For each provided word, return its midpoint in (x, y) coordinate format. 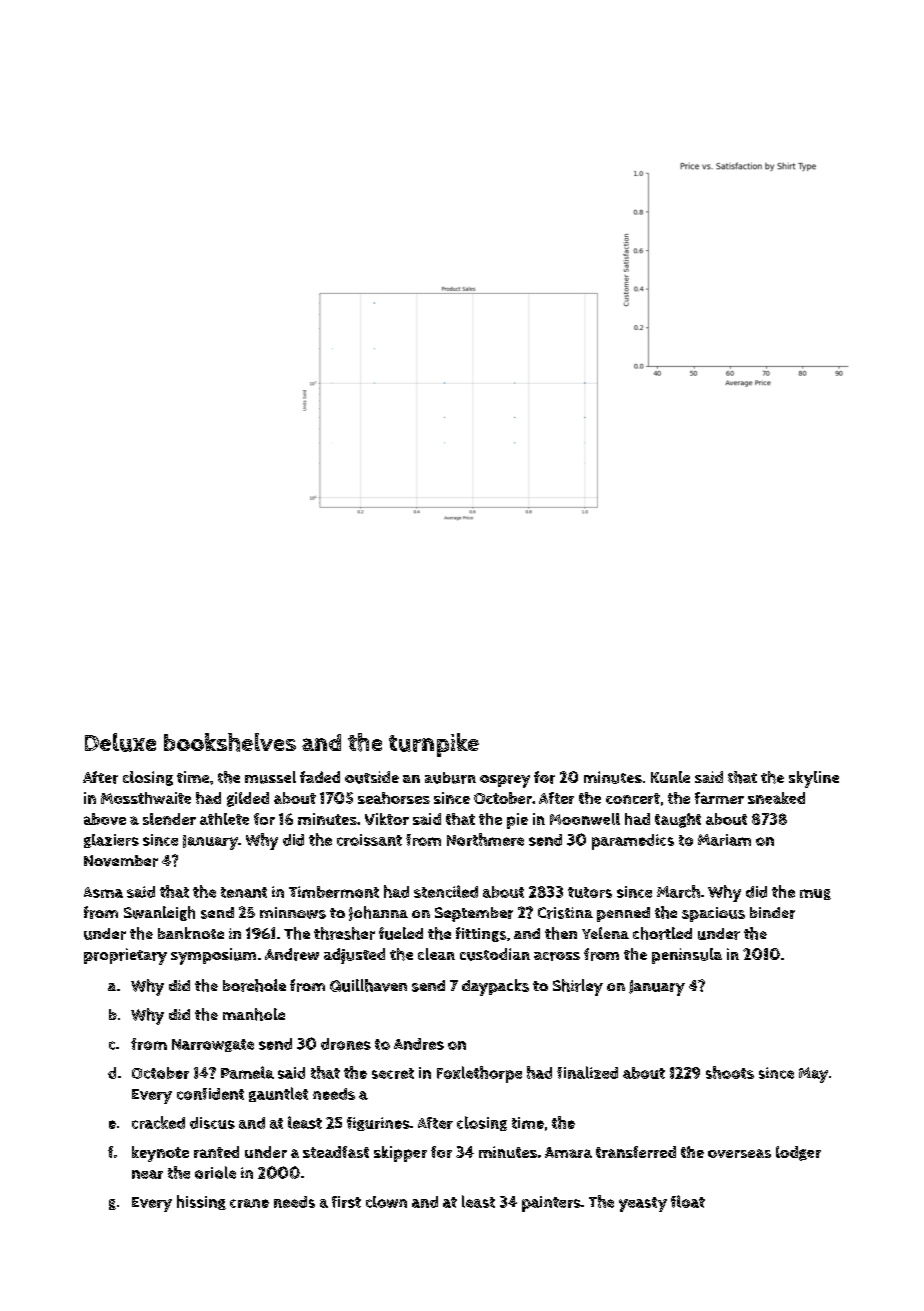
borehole (254, 985)
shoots (730, 1072)
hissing (201, 1202)
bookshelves (230, 742)
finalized (587, 1072)
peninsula (687, 956)
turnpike (434, 745)
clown (386, 1202)
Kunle (670, 777)
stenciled (446, 891)
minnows (293, 913)
